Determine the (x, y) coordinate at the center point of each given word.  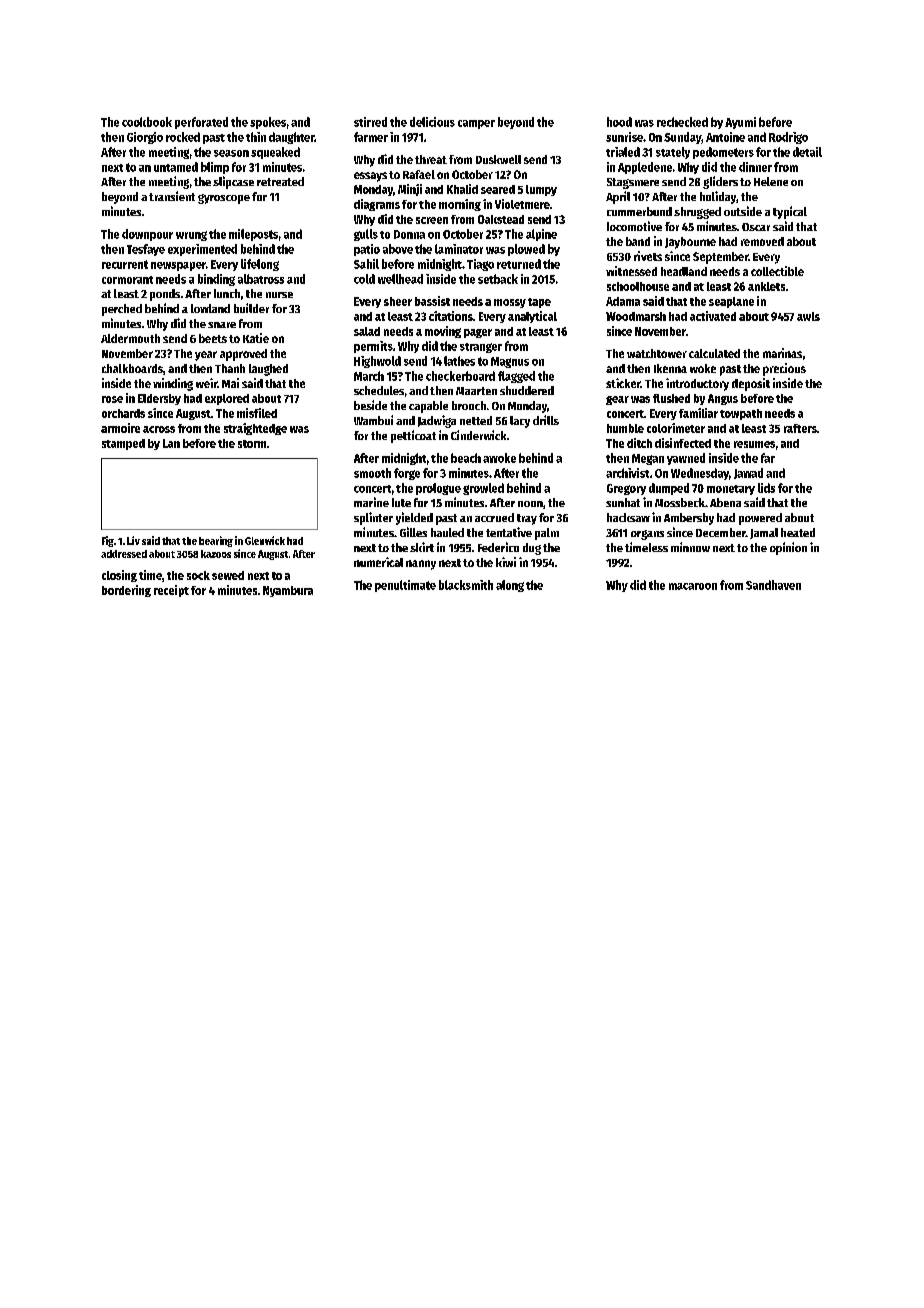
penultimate (405, 586)
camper (476, 124)
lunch (227, 293)
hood (619, 122)
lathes (459, 361)
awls (808, 316)
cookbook (147, 122)
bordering (126, 591)
